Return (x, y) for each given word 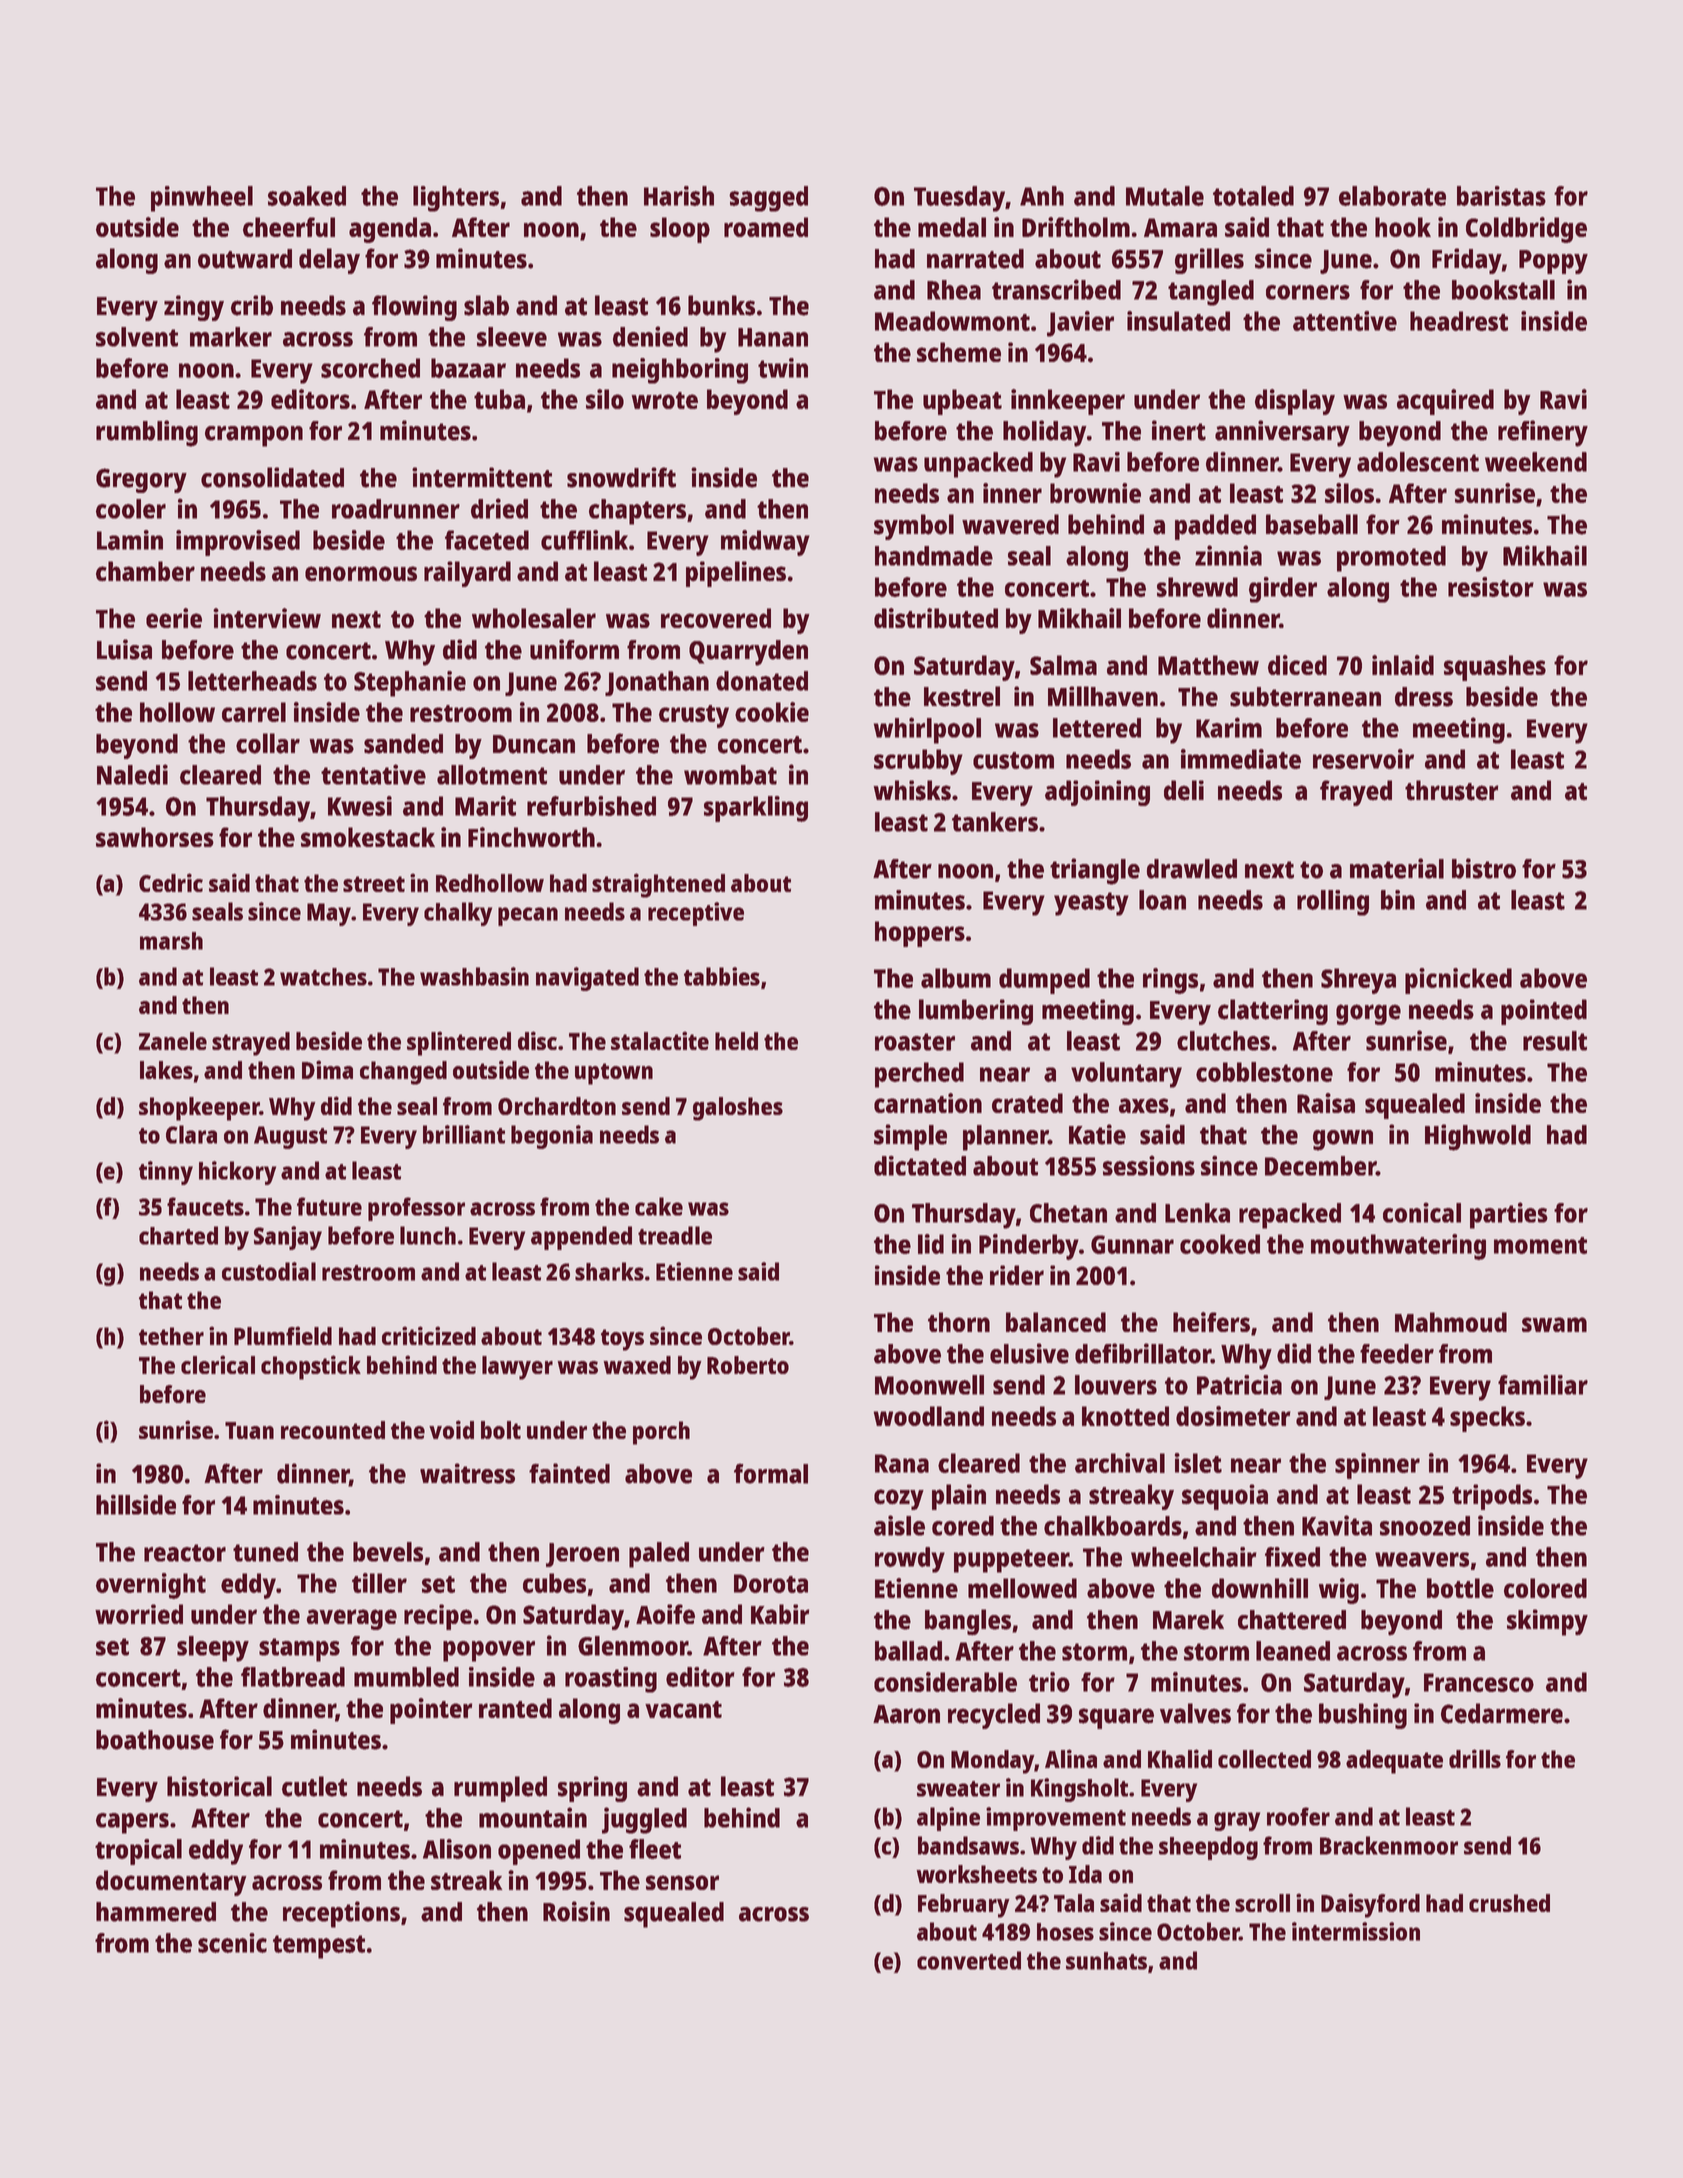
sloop (680, 230)
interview (267, 618)
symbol (914, 527)
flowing (414, 308)
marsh (171, 941)
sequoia (1225, 1497)
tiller (379, 1583)
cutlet (314, 1786)
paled (659, 1555)
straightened (658, 885)
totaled (1253, 196)
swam (1554, 1324)
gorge (1368, 1014)
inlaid (1403, 665)
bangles (968, 1622)
